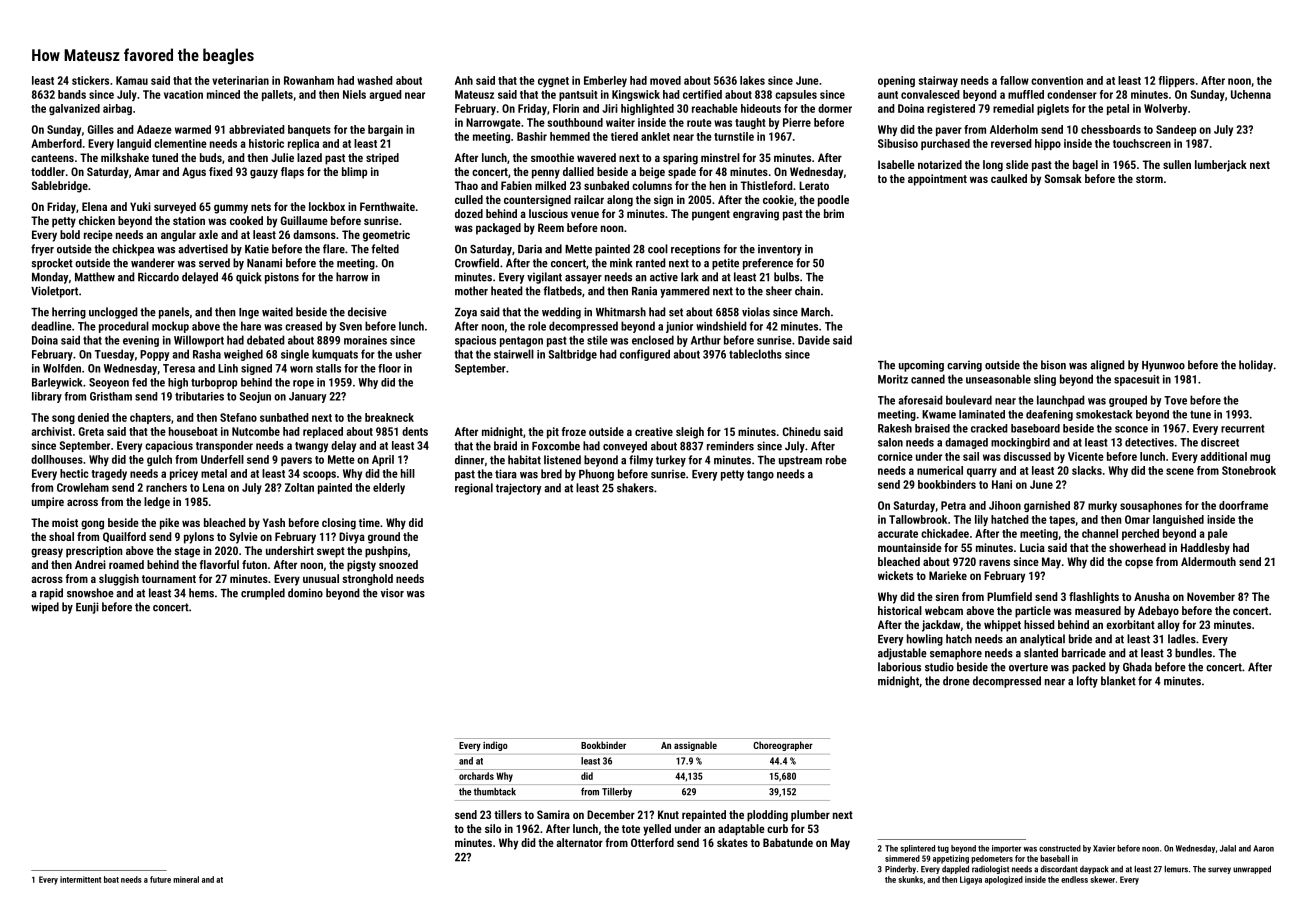 The height and width of the screenshot is (924, 1308). What do you see at coordinates (938, 81) in the screenshot?
I see `stairway` at bounding box center [938, 81].
